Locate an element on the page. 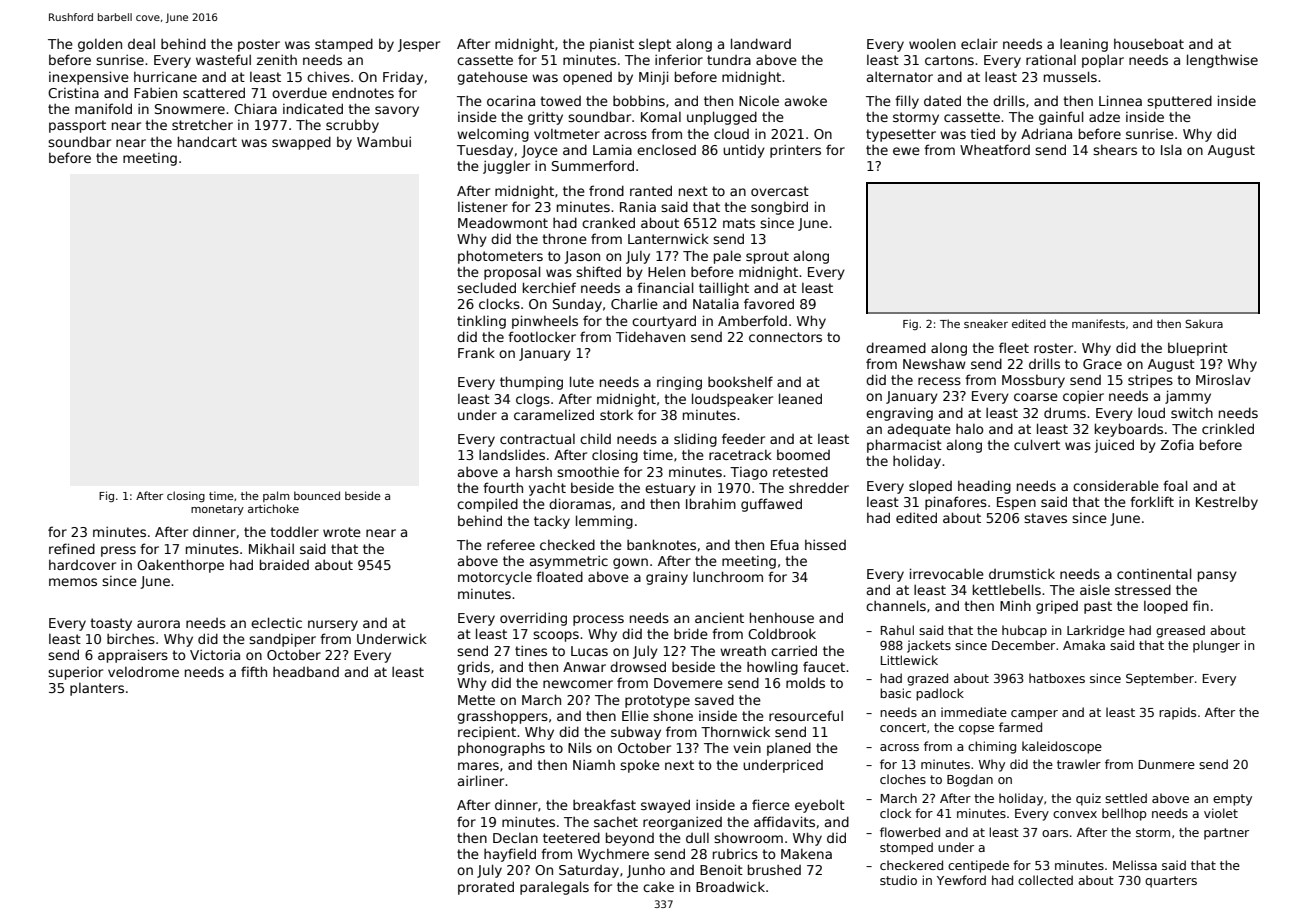  memos is located at coordinates (73, 582).
